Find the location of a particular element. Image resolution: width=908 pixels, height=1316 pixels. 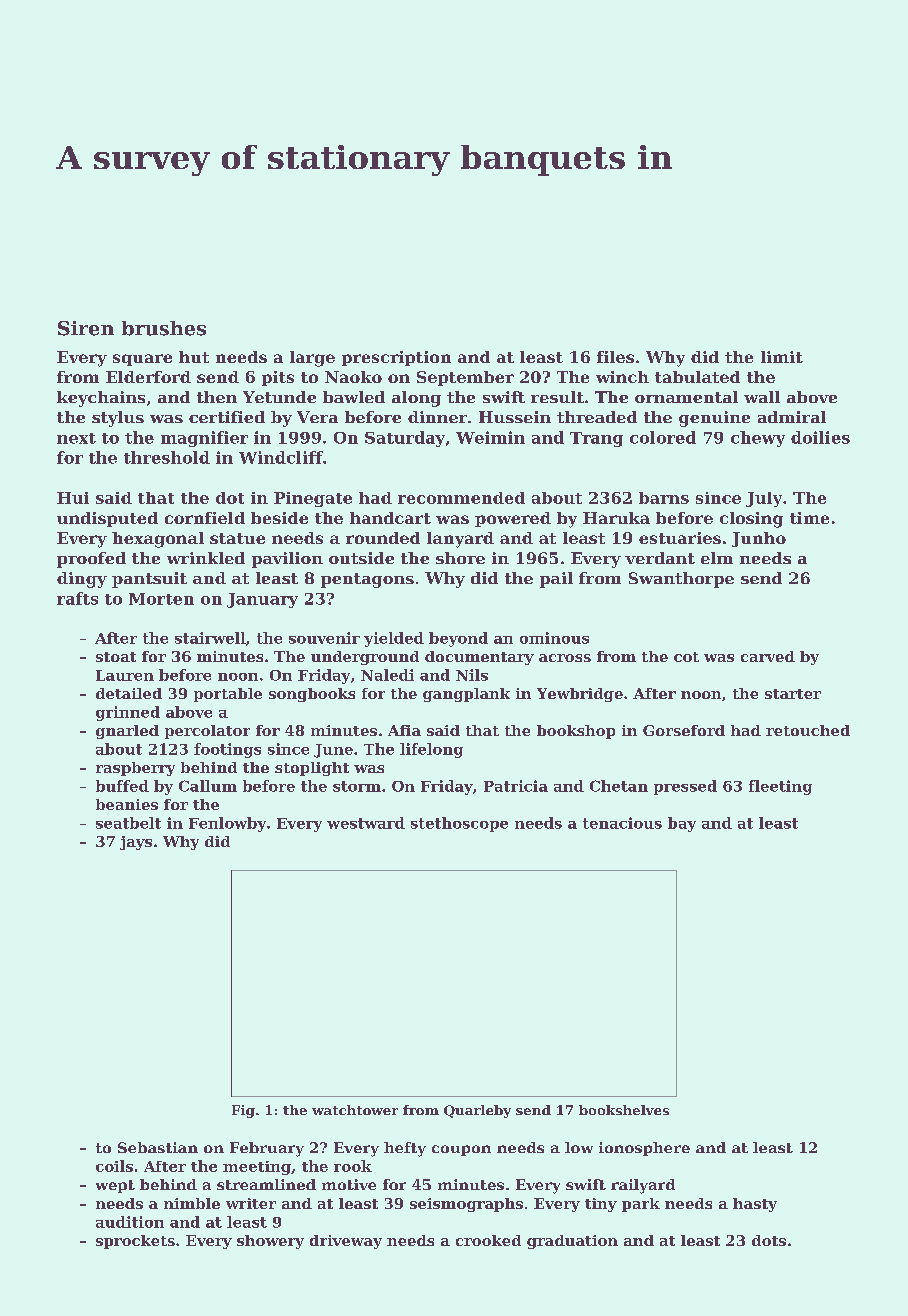

storm is located at coordinates (357, 786).
